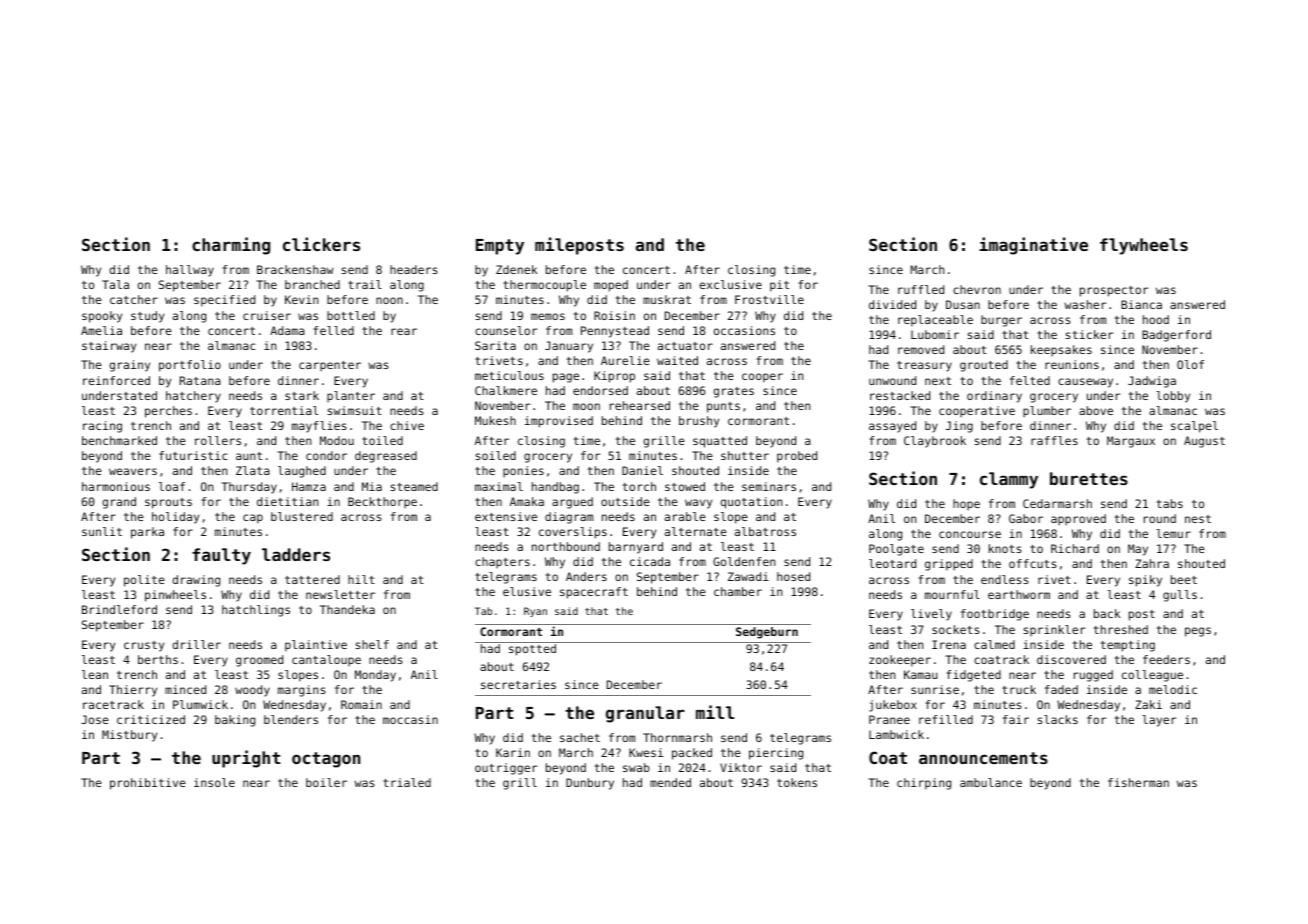  I want to click on imaginative, so click(1033, 246).
